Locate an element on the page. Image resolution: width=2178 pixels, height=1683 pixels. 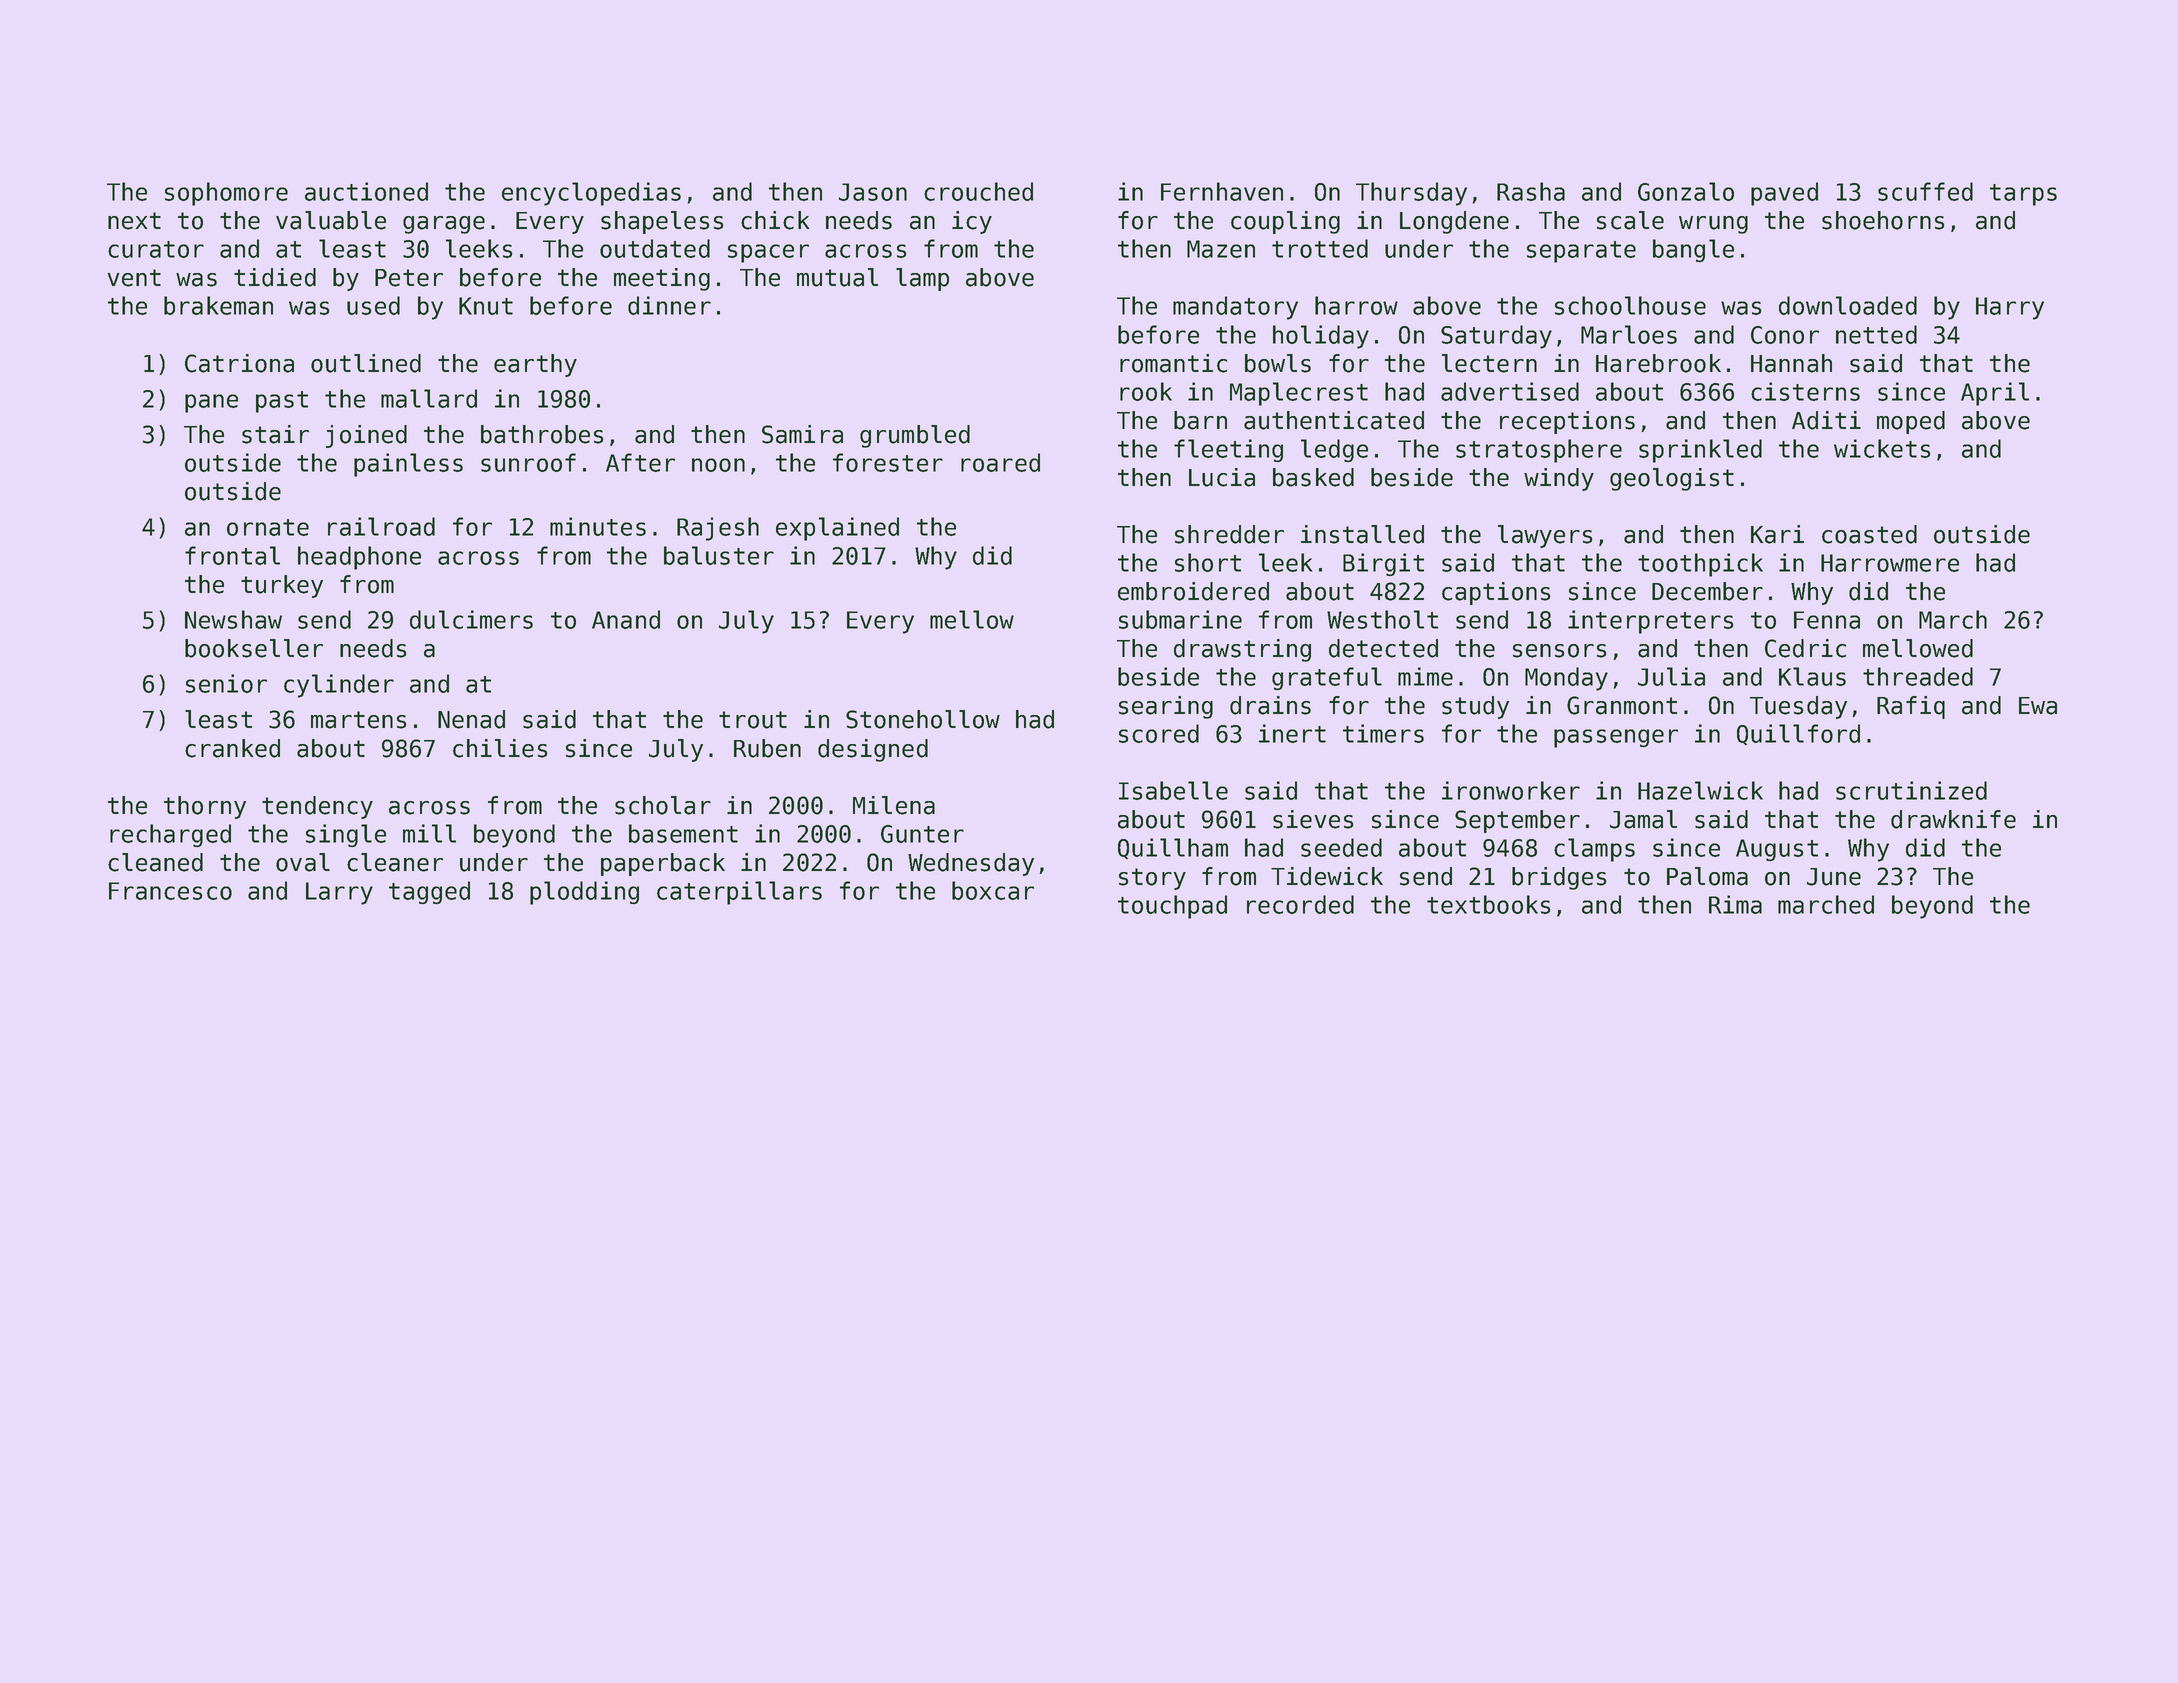
Gonzalo is located at coordinates (1686, 191).
